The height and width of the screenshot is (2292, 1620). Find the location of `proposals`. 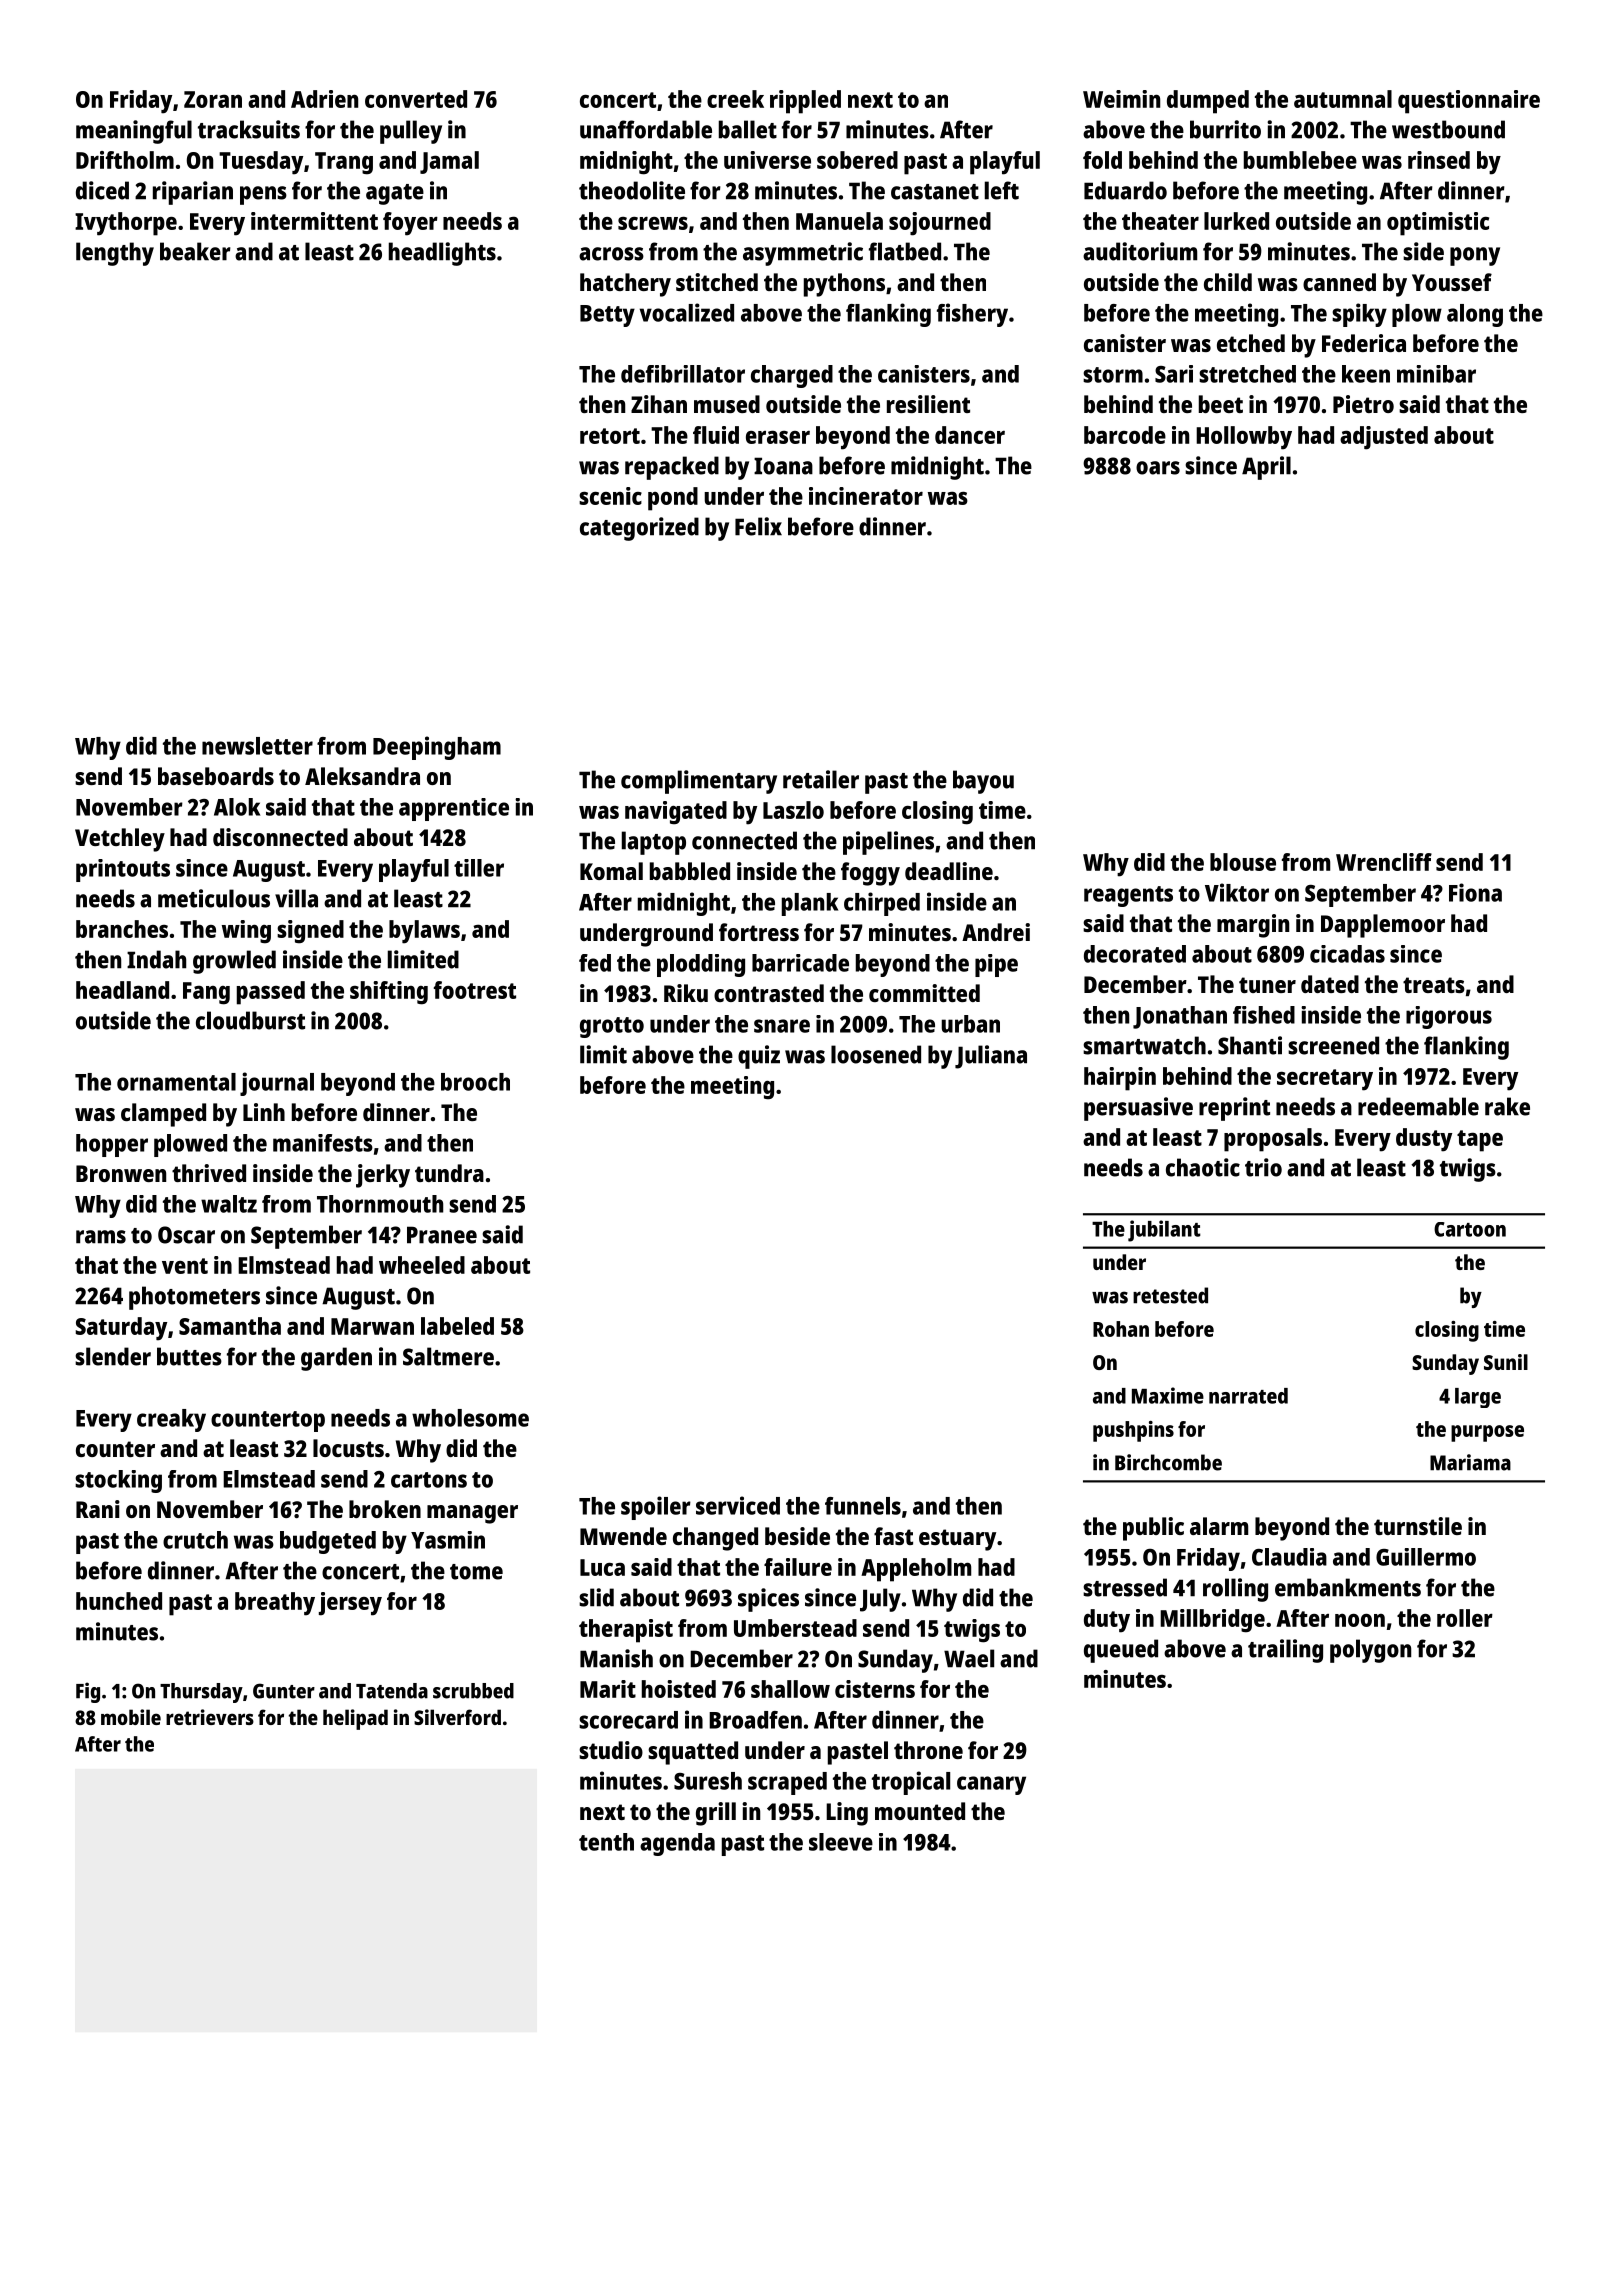

proposals is located at coordinates (1273, 1140).
